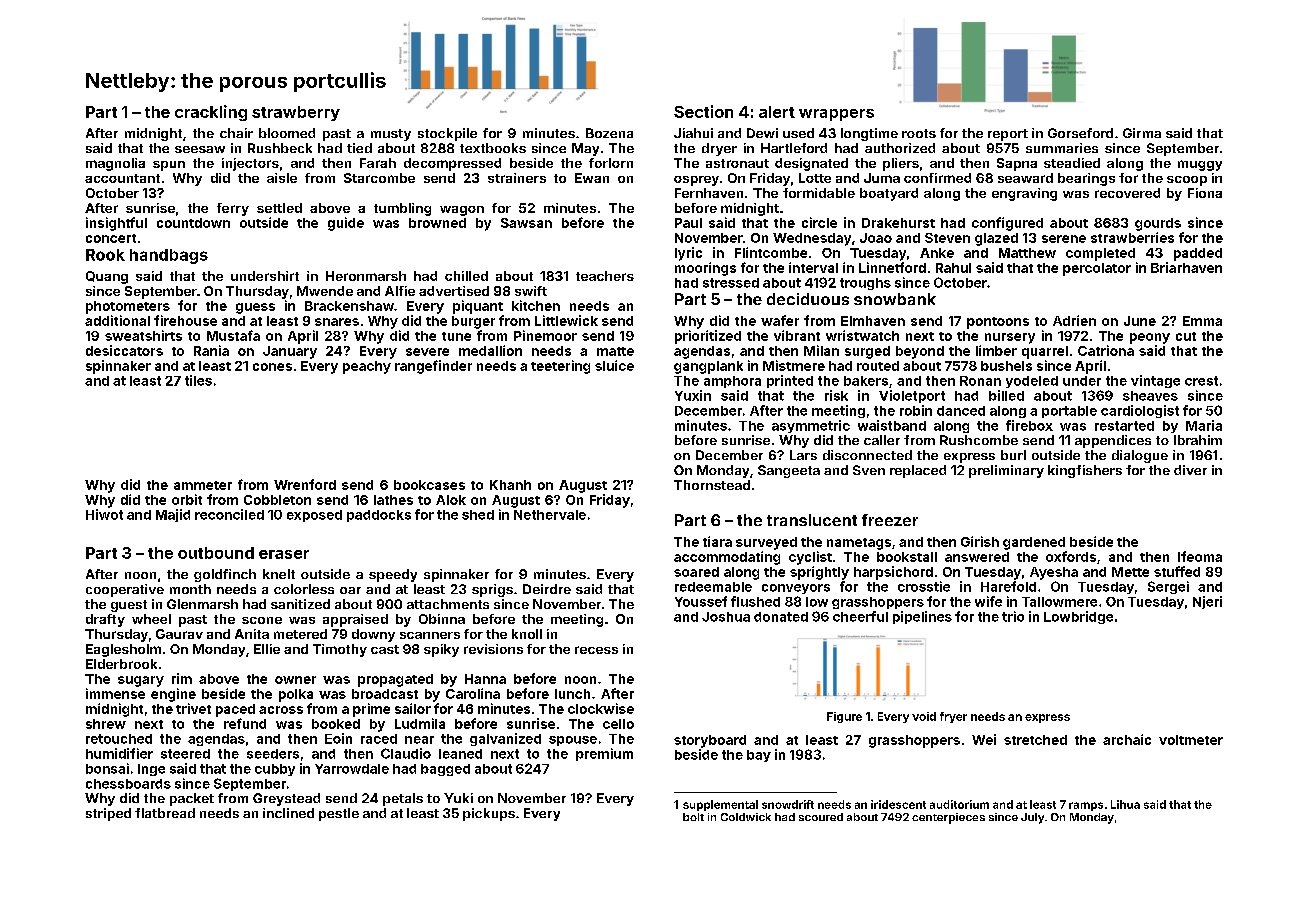  Describe the element at coordinates (1207, 602) in the screenshot. I see `Njeri` at that location.
